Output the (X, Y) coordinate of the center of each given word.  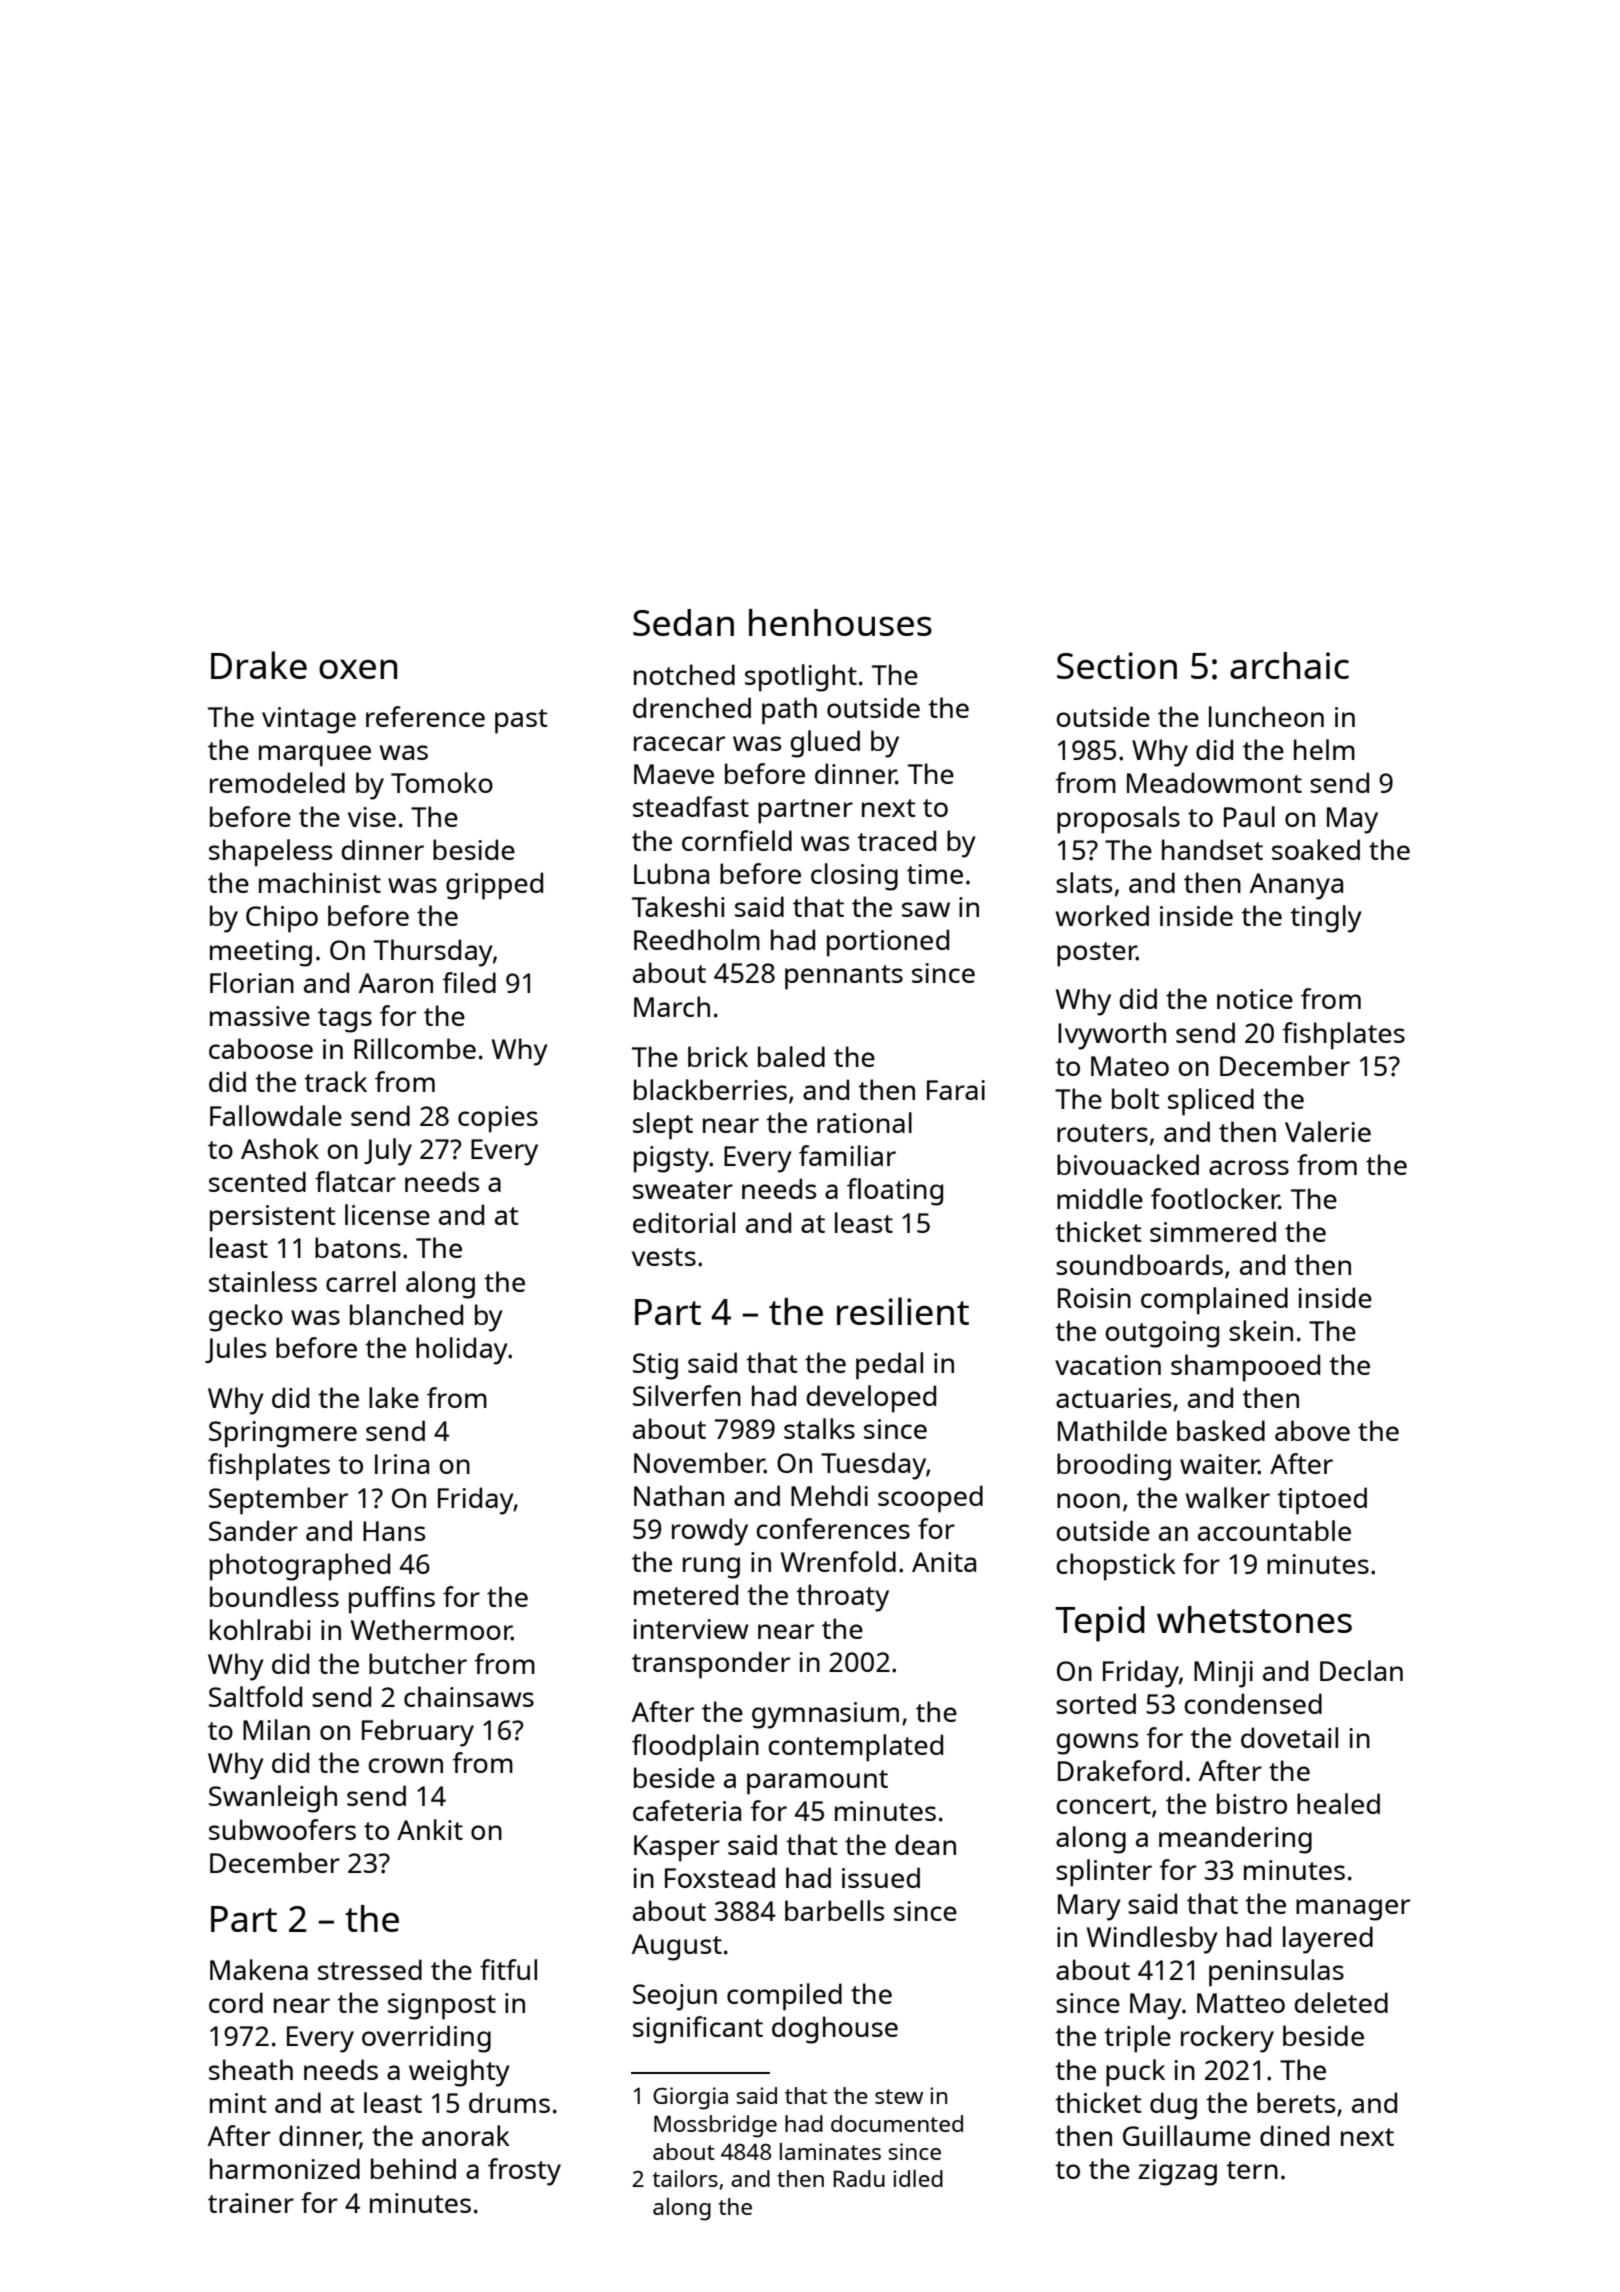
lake (394, 1397)
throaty (842, 1598)
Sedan (683, 622)
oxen (358, 669)
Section (1117, 665)
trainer (251, 2203)
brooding (1114, 1467)
